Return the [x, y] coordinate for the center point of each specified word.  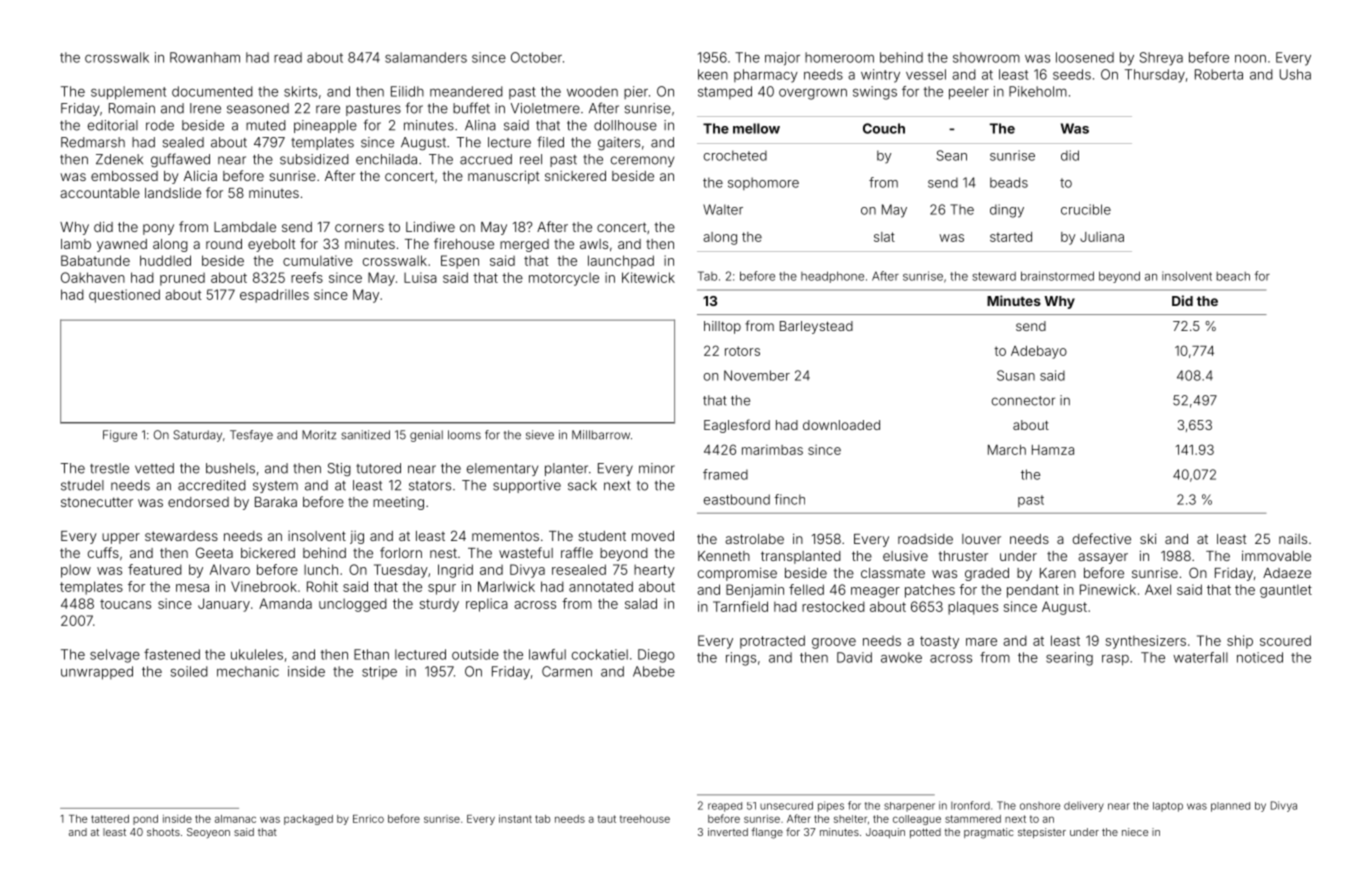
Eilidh [407, 91]
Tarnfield [740, 606]
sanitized [365, 435]
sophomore [763, 183]
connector [1023, 401]
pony [158, 229]
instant [515, 819]
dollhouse [625, 125]
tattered [110, 819]
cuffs [103, 552]
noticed [1260, 657]
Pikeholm [1038, 91]
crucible [1086, 209]
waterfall [1200, 657]
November [757, 375]
